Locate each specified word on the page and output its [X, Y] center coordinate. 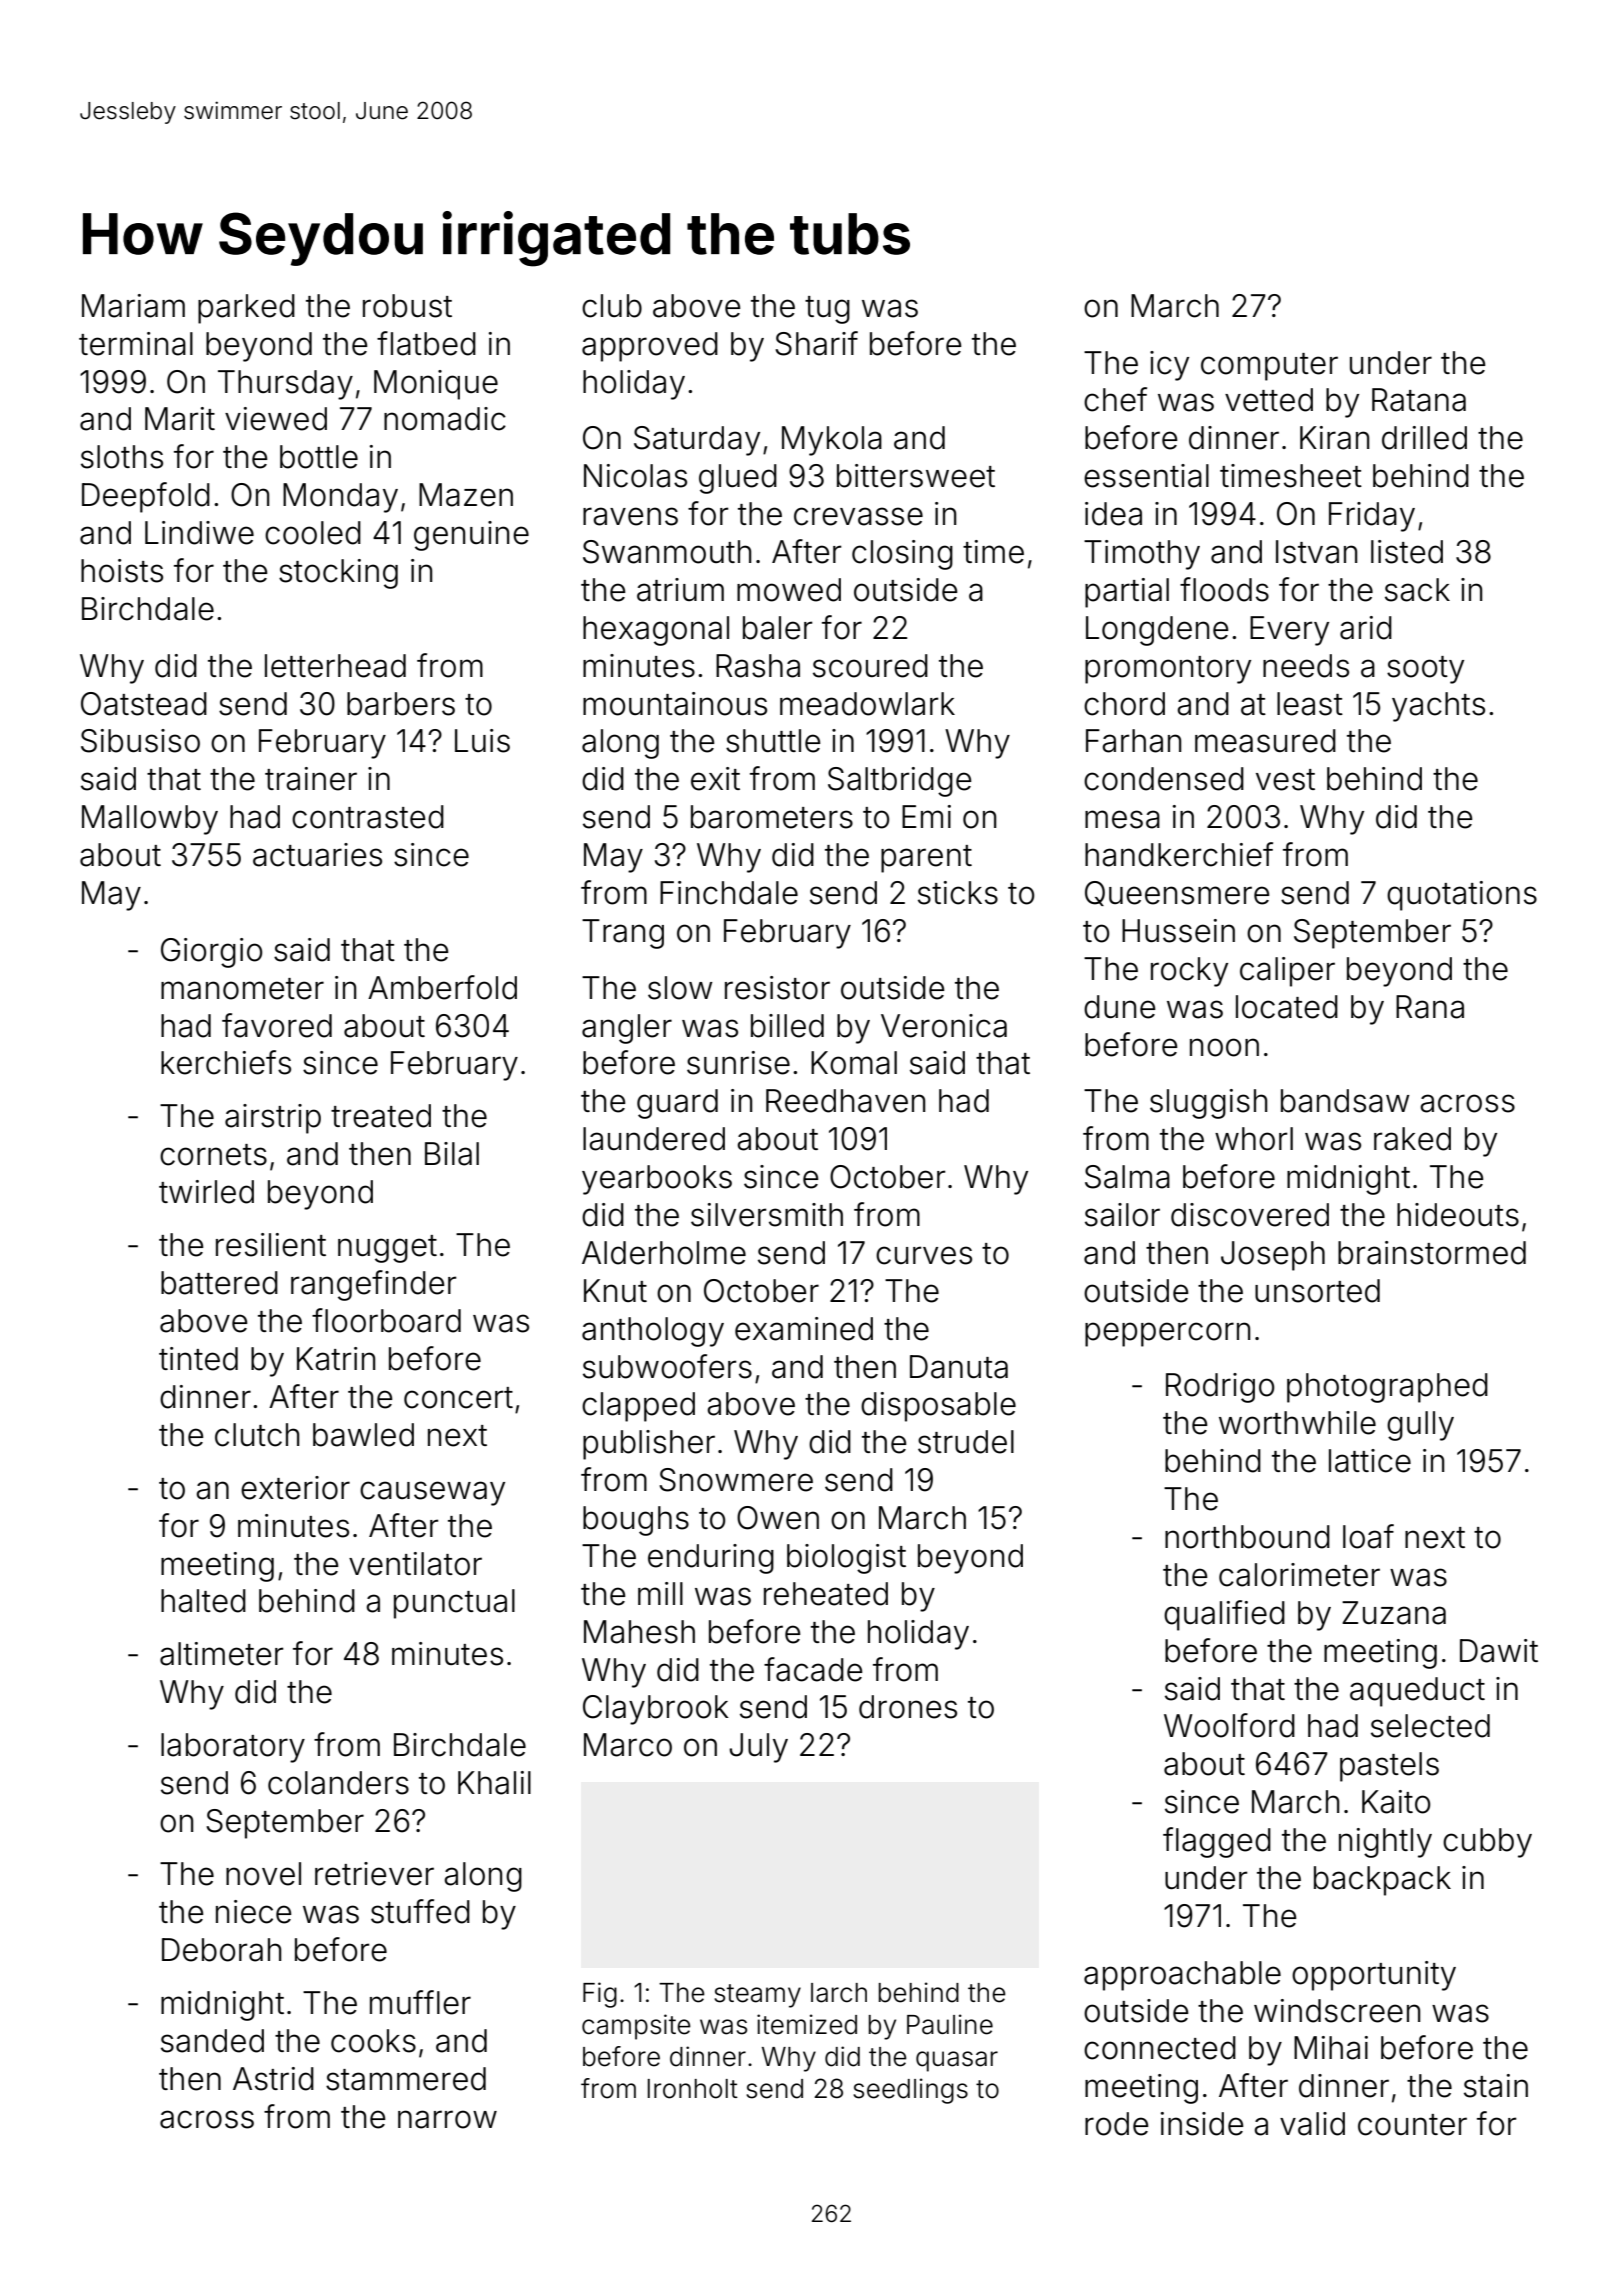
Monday [340, 498]
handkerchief [1179, 854]
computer [1269, 367]
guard [677, 1104]
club [612, 306]
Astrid [273, 2079]
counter [1412, 2125]
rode [1117, 2124]
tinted [198, 1359]
